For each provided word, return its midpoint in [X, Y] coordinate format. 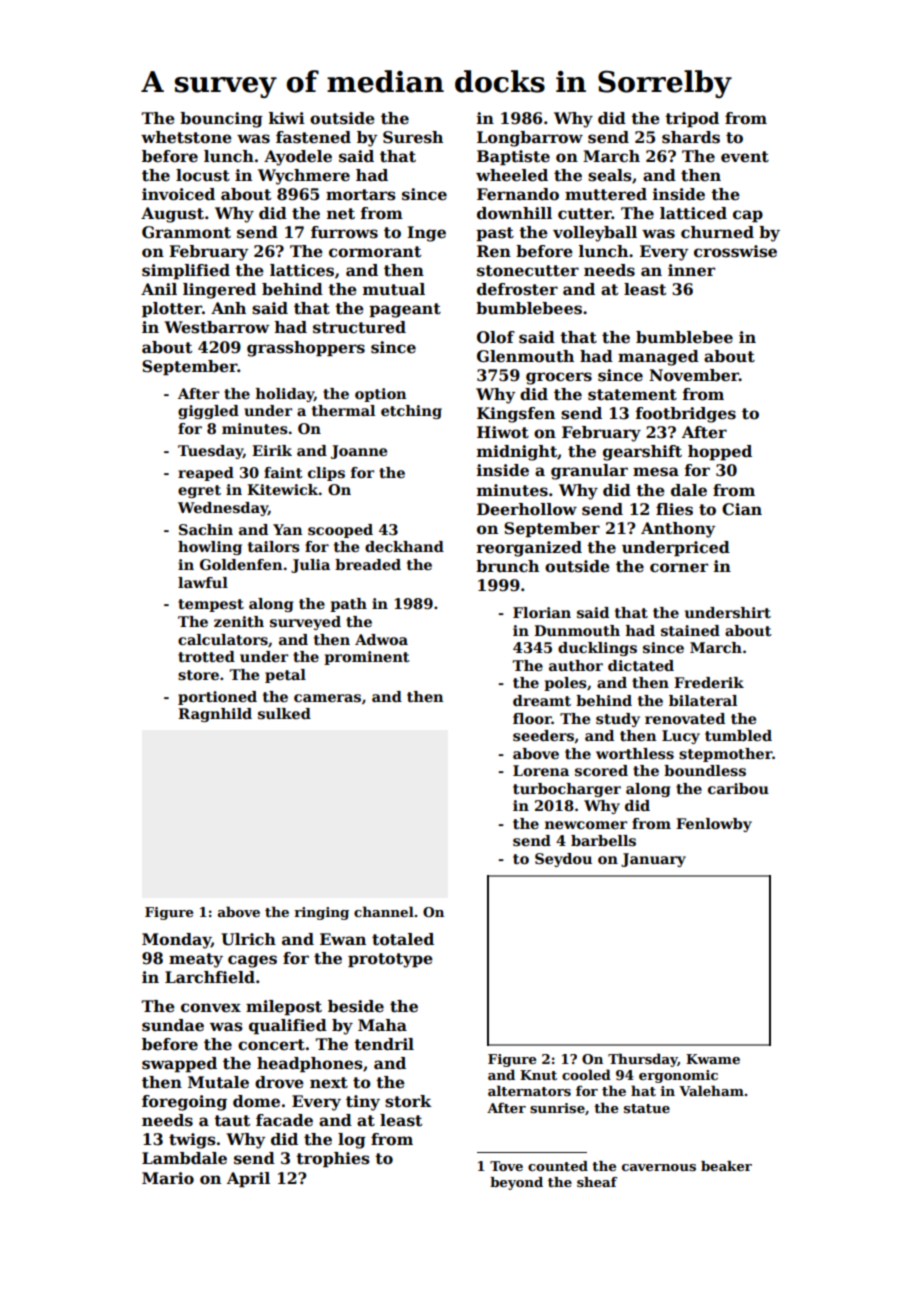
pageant [405, 310]
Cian [742, 509]
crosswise [735, 251]
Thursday [643, 1060]
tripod [692, 119]
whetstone [186, 137]
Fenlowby [714, 825]
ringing [321, 913]
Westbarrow [216, 327]
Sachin [206, 529]
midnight [517, 453]
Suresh [413, 137]
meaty [196, 960]
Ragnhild [215, 715]
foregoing [184, 1103]
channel [384, 911]
